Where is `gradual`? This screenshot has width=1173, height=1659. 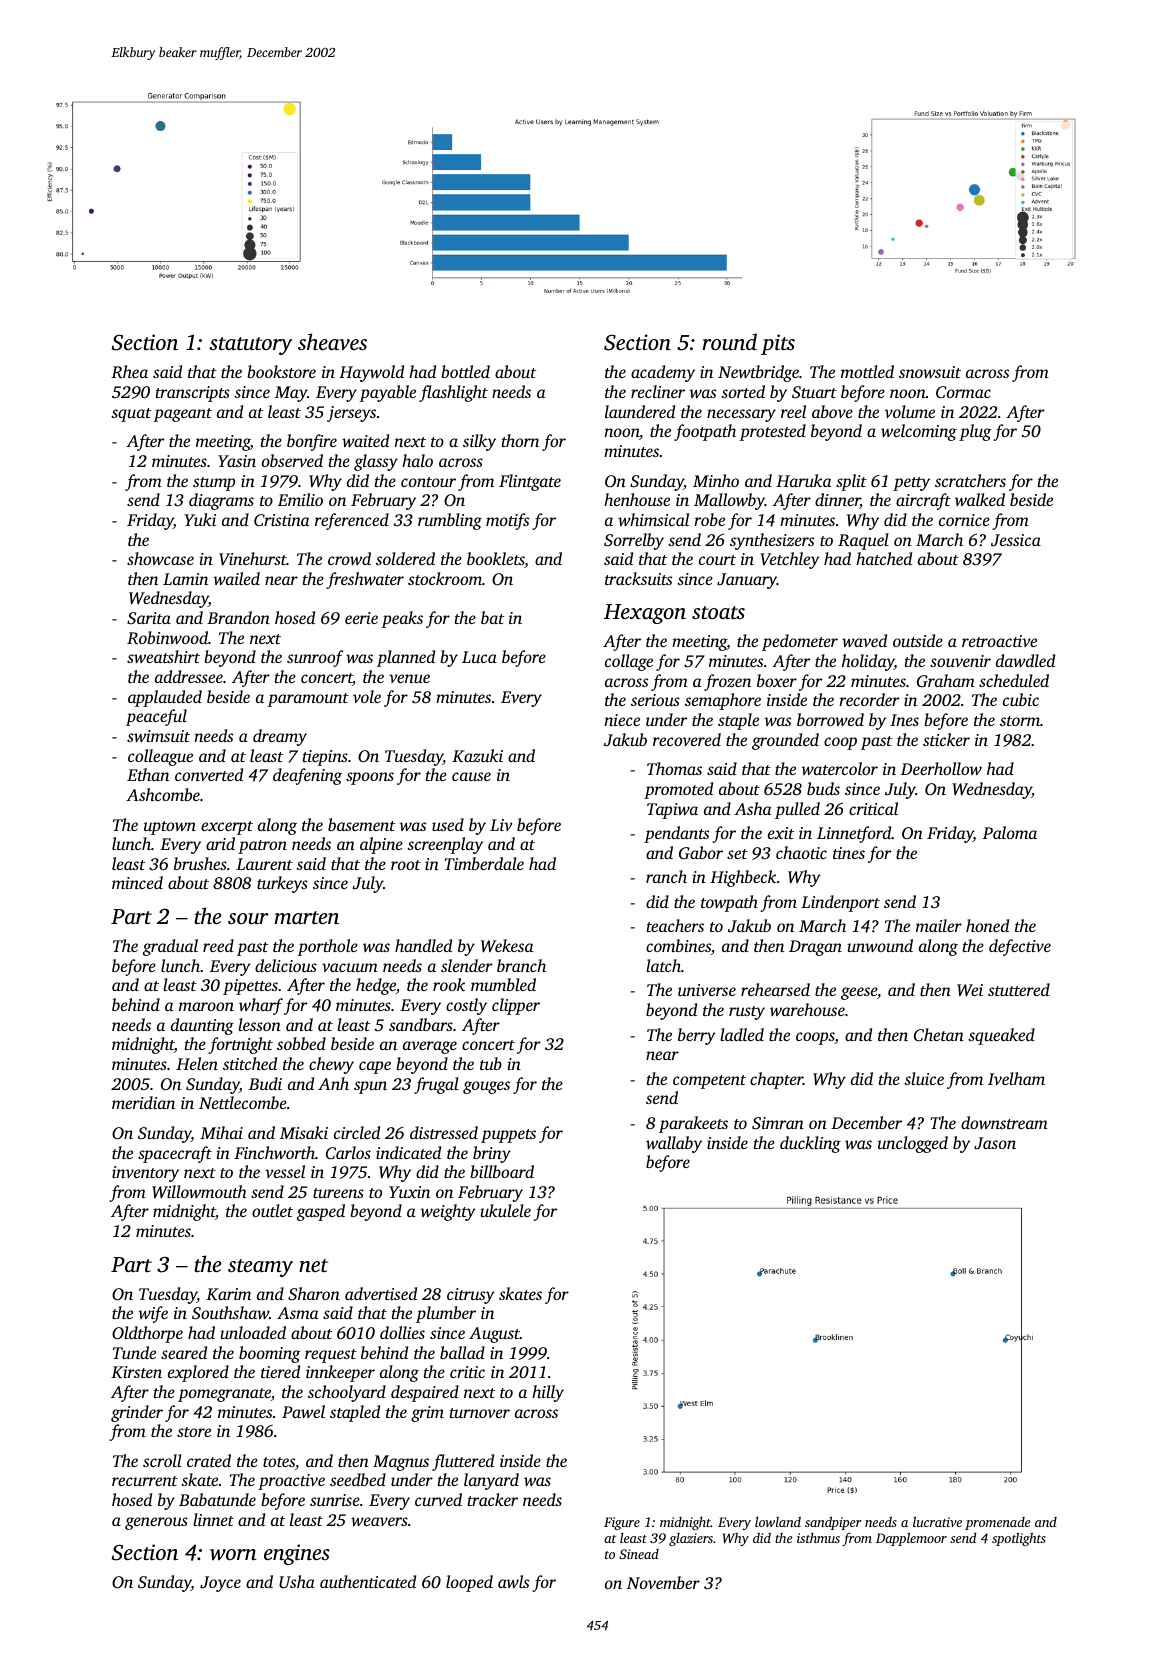
gradual is located at coordinates (170, 947).
